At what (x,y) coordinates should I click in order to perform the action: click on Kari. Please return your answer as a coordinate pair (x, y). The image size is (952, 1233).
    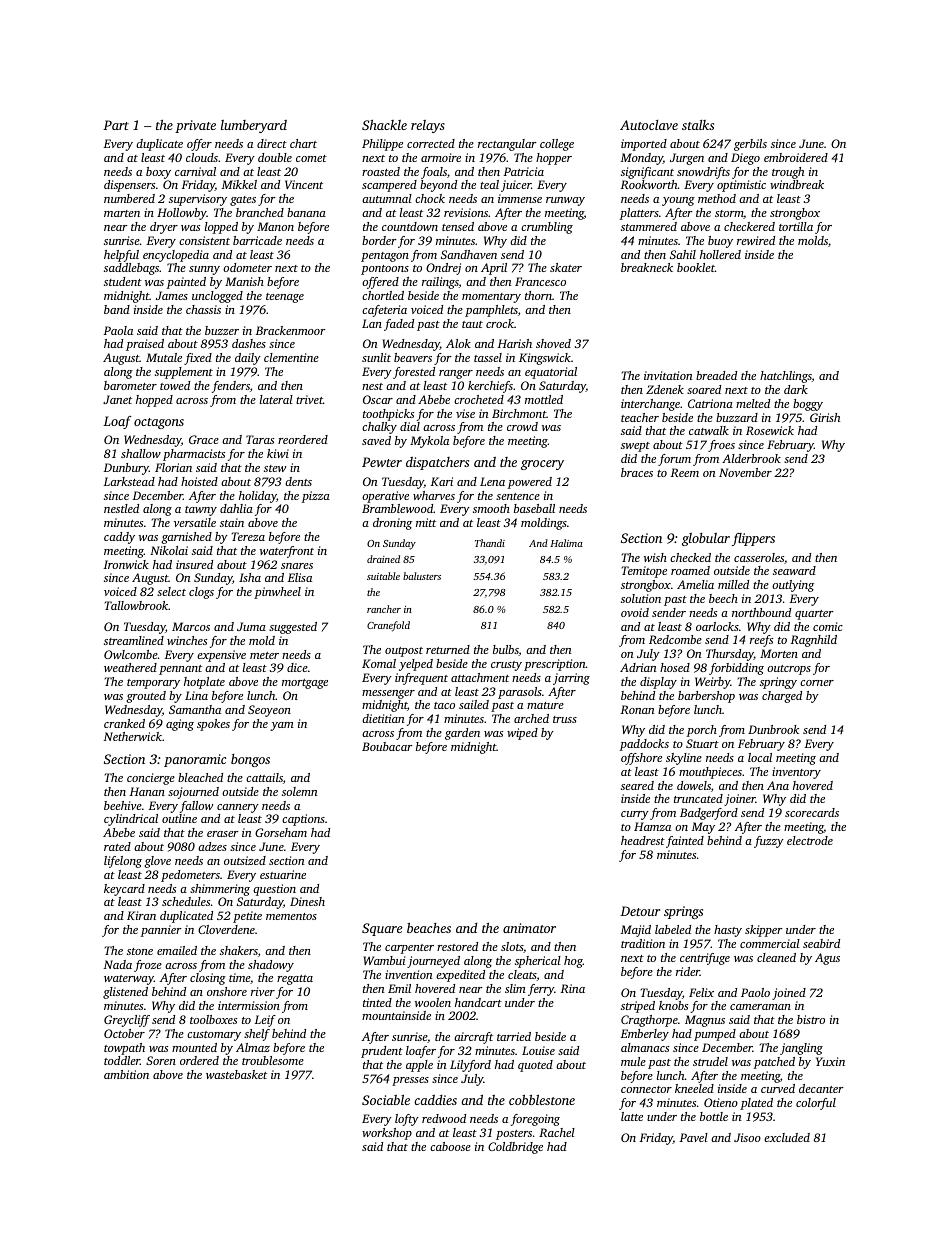
    Looking at the image, I should click on (442, 481).
